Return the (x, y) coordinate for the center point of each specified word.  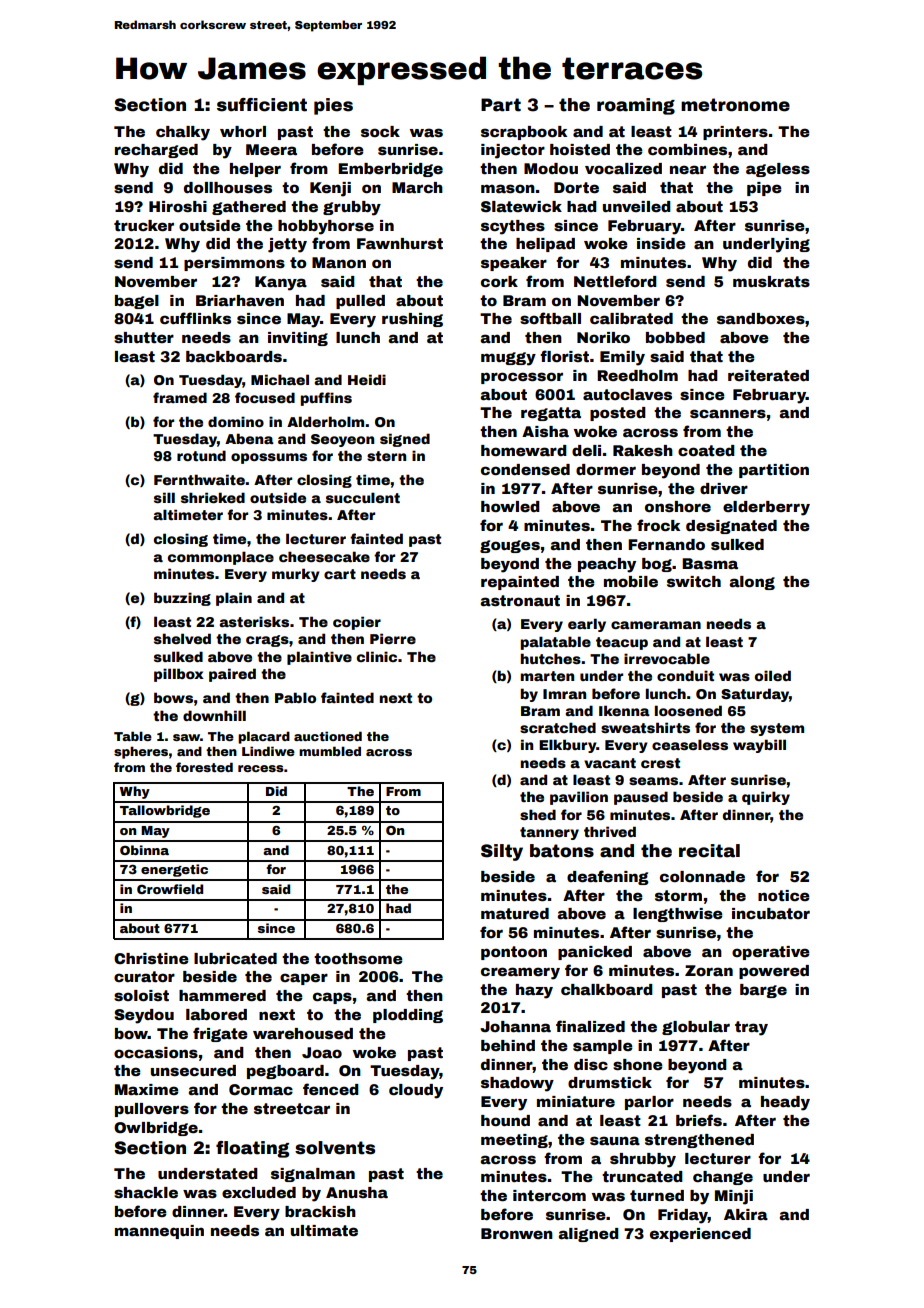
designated (731, 527)
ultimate (324, 1230)
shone (638, 1064)
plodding (408, 1016)
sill (164, 497)
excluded (259, 1192)
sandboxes (761, 318)
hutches (551, 658)
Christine (151, 958)
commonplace (221, 558)
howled (510, 506)
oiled (773, 675)
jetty (287, 245)
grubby (352, 208)
